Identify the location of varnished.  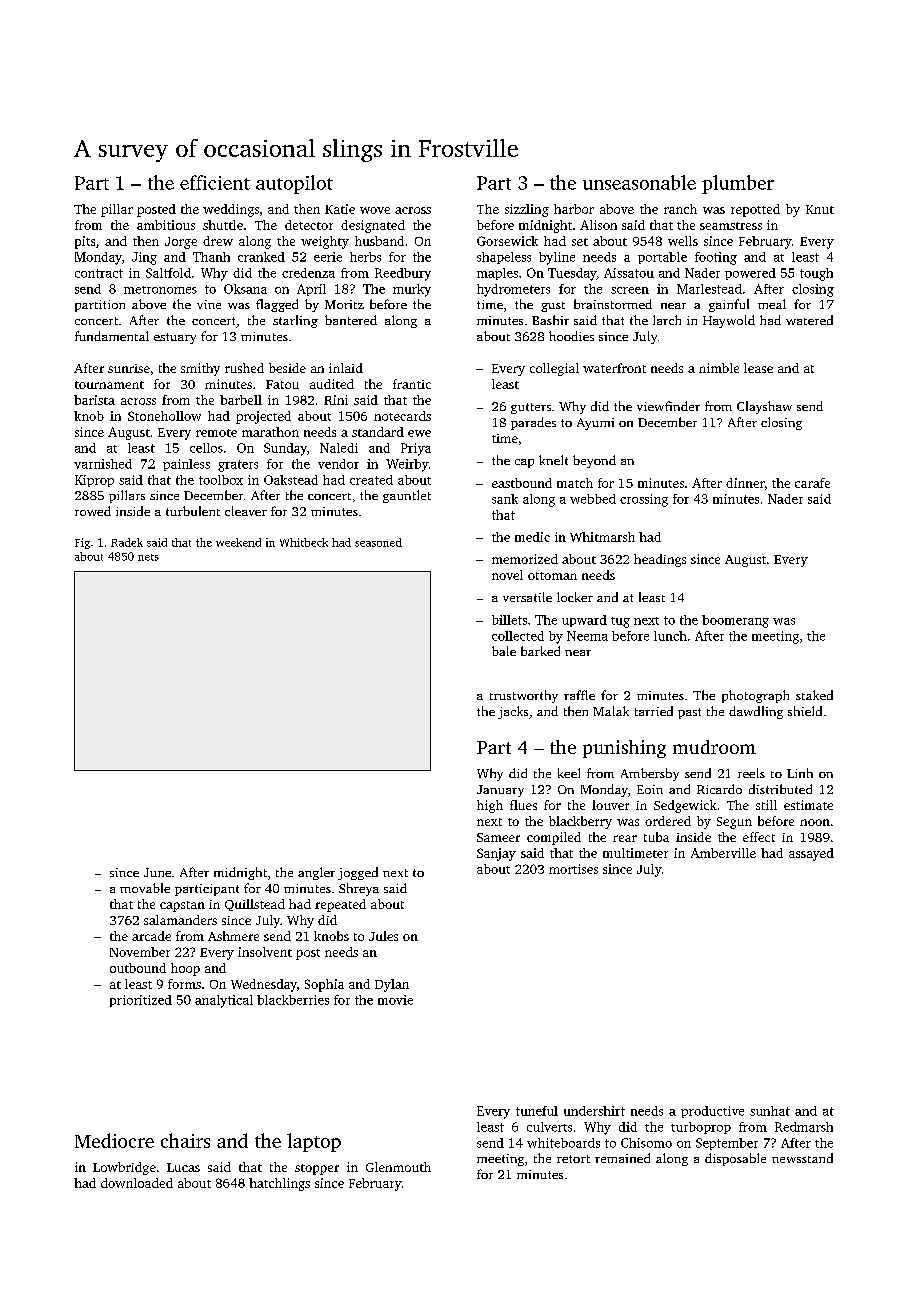
(103, 464).
